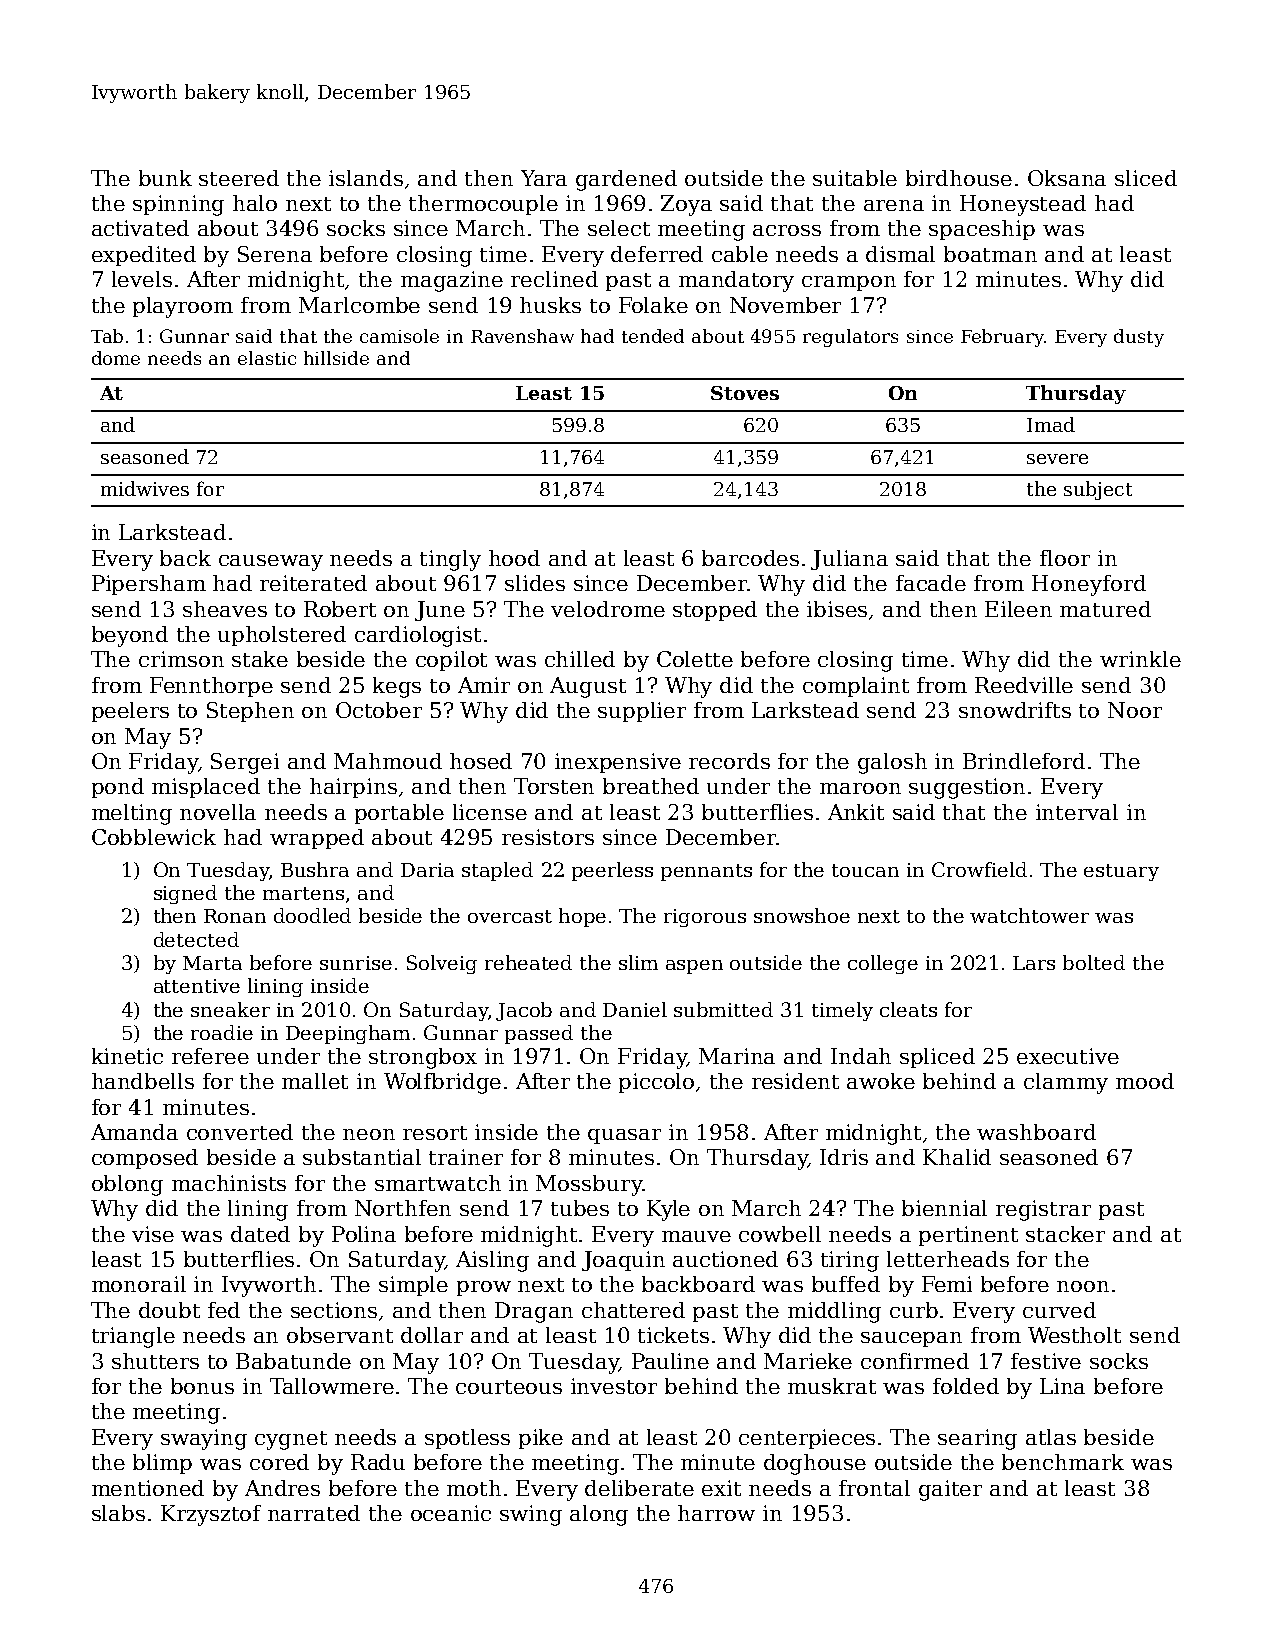  I want to click on barcodes, so click(750, 558).
